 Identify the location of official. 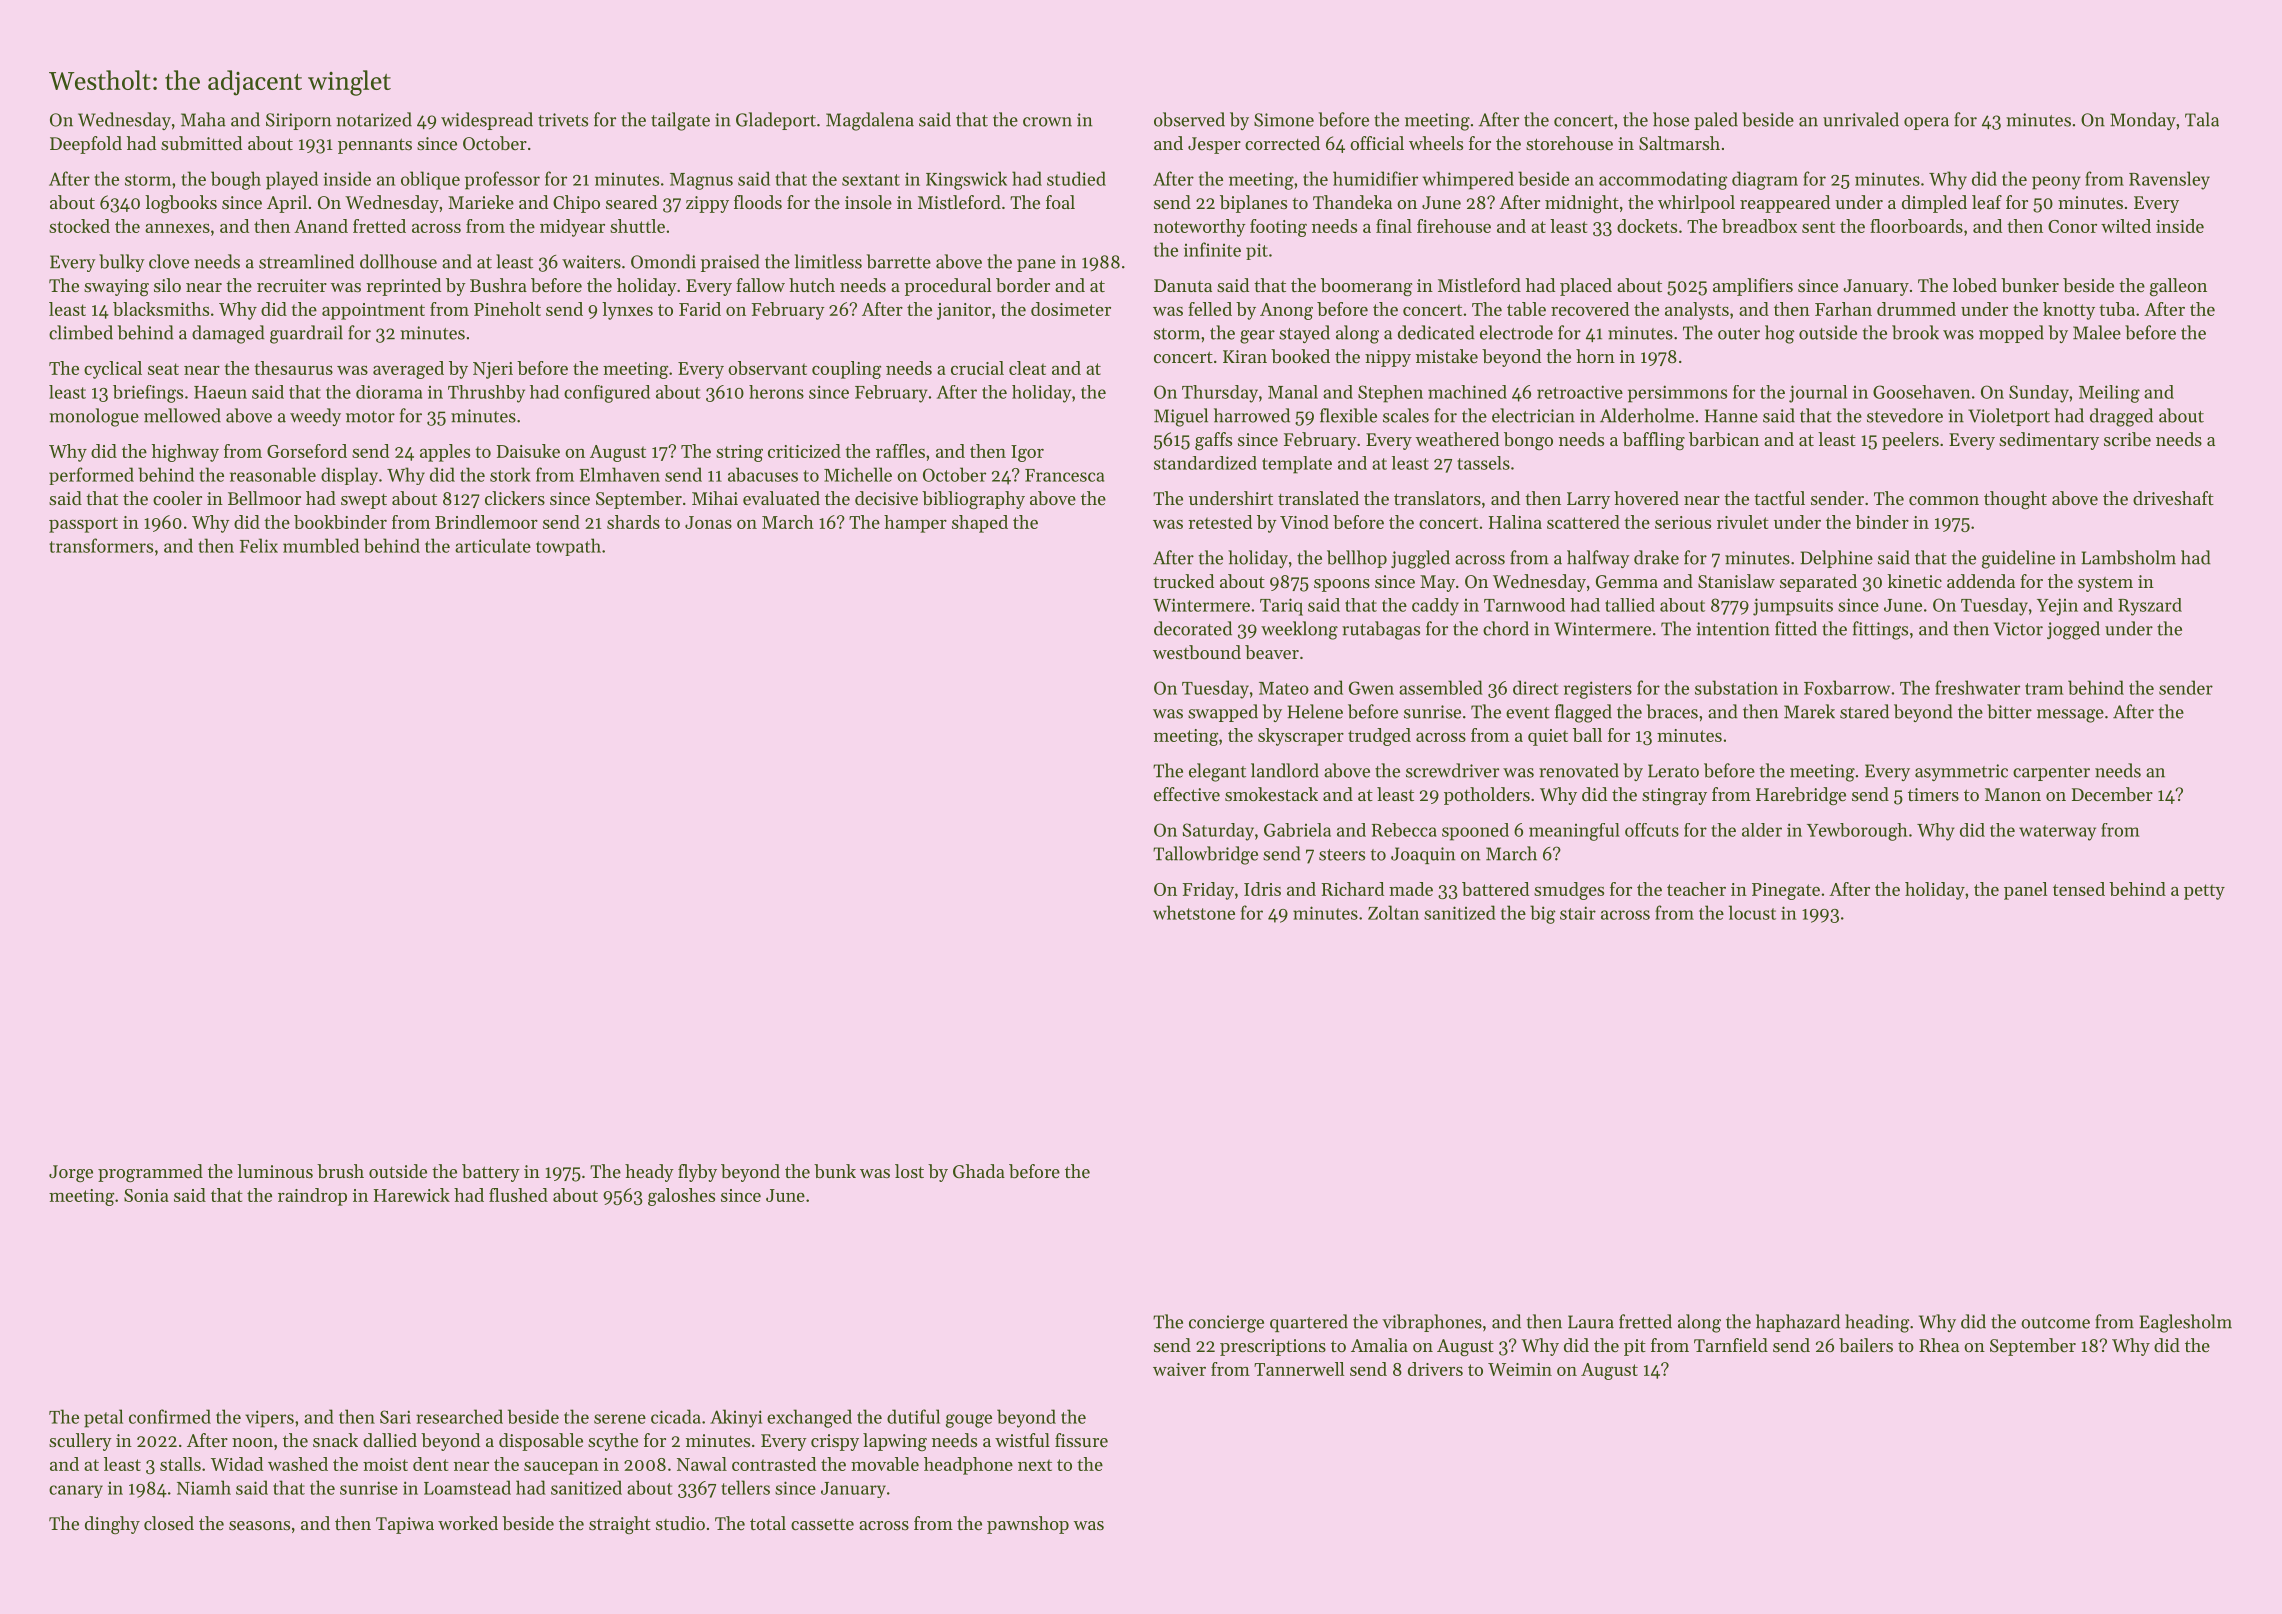
(1377, 143).
